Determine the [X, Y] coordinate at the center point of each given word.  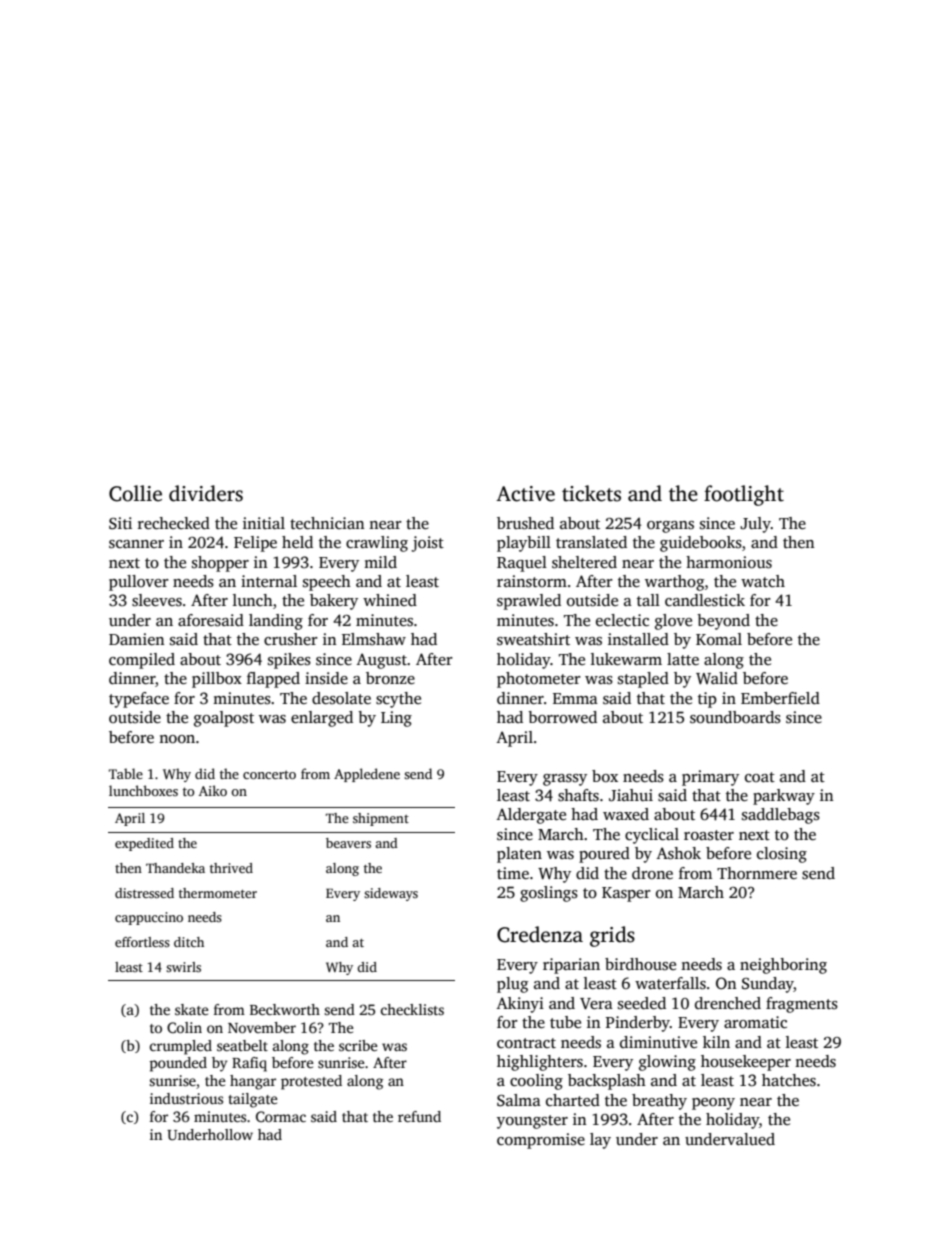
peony [713, 1104]
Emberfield [780, 698]
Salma [519, 1100]
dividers [206, 493]
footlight [744, 495]
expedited [144, 844]
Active [525, 494]
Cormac [281, 1116]
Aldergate [531, 816]
